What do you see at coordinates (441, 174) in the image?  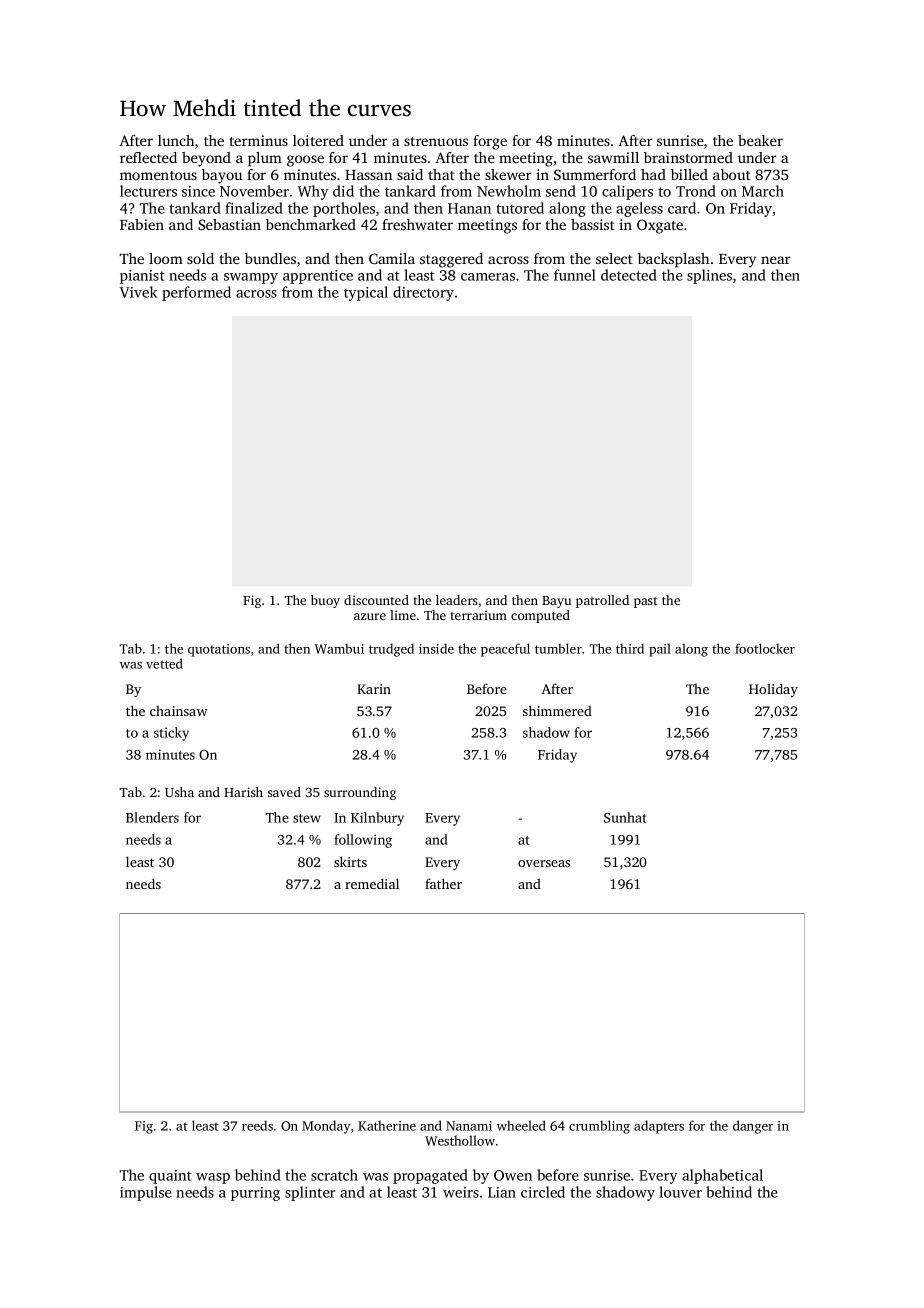 I see `that` at bounding box center [441, 174].
